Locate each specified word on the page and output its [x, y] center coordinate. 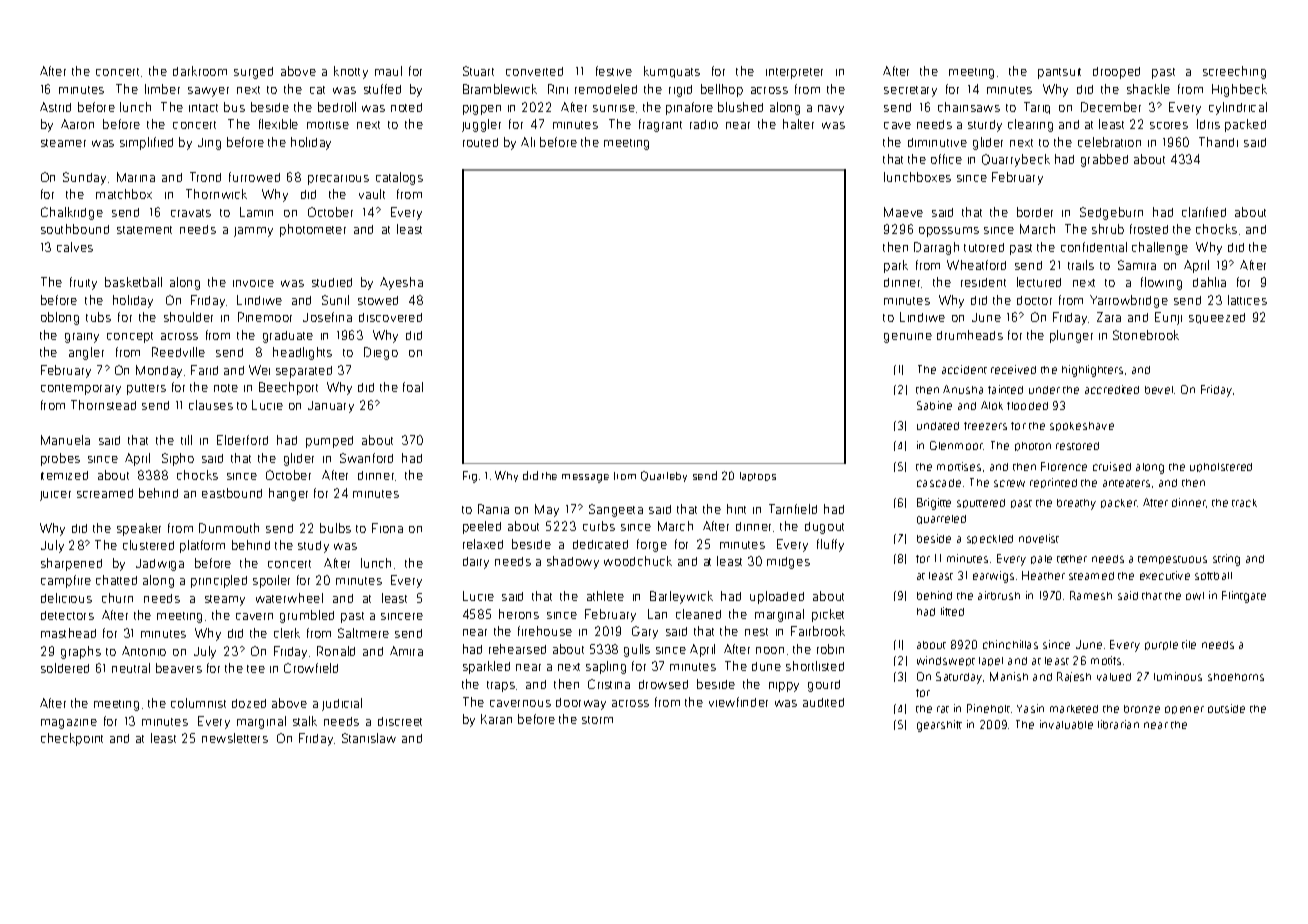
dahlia [1209, 282]
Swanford [366, 458]
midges [788, 563]
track [1244, 503]
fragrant [660, 125]
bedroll [337, 107]
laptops [758, 476]
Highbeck [1239, 90]
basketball [133, 282]
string [1226, 560]
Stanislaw [369, 738]
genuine [908, 338]
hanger [288, 494]
